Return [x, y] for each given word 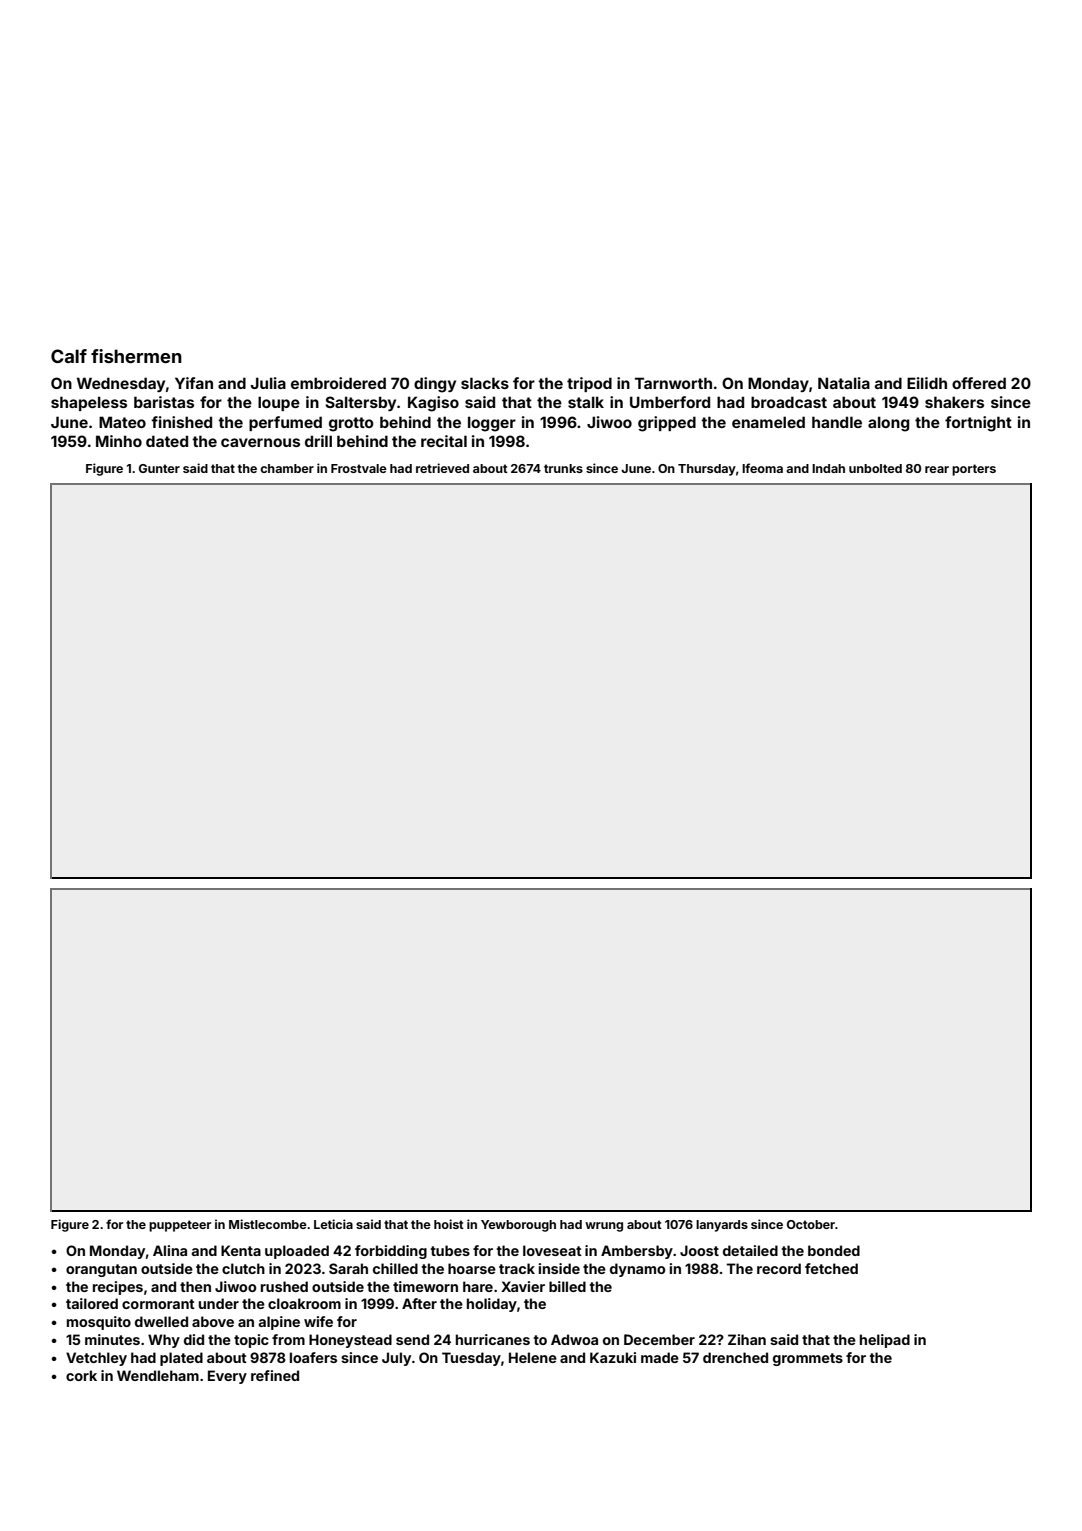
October [811, 1224]
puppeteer [180, 1226]
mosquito [99, 1323]
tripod [589, 384]
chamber [287, 468]
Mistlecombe [268, 1224]
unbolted [875, 468]
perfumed [285, 423]
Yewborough [518, 1226]
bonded [834, 1250]
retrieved [442, 468]
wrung [604, 1227]
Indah [828, 468]
